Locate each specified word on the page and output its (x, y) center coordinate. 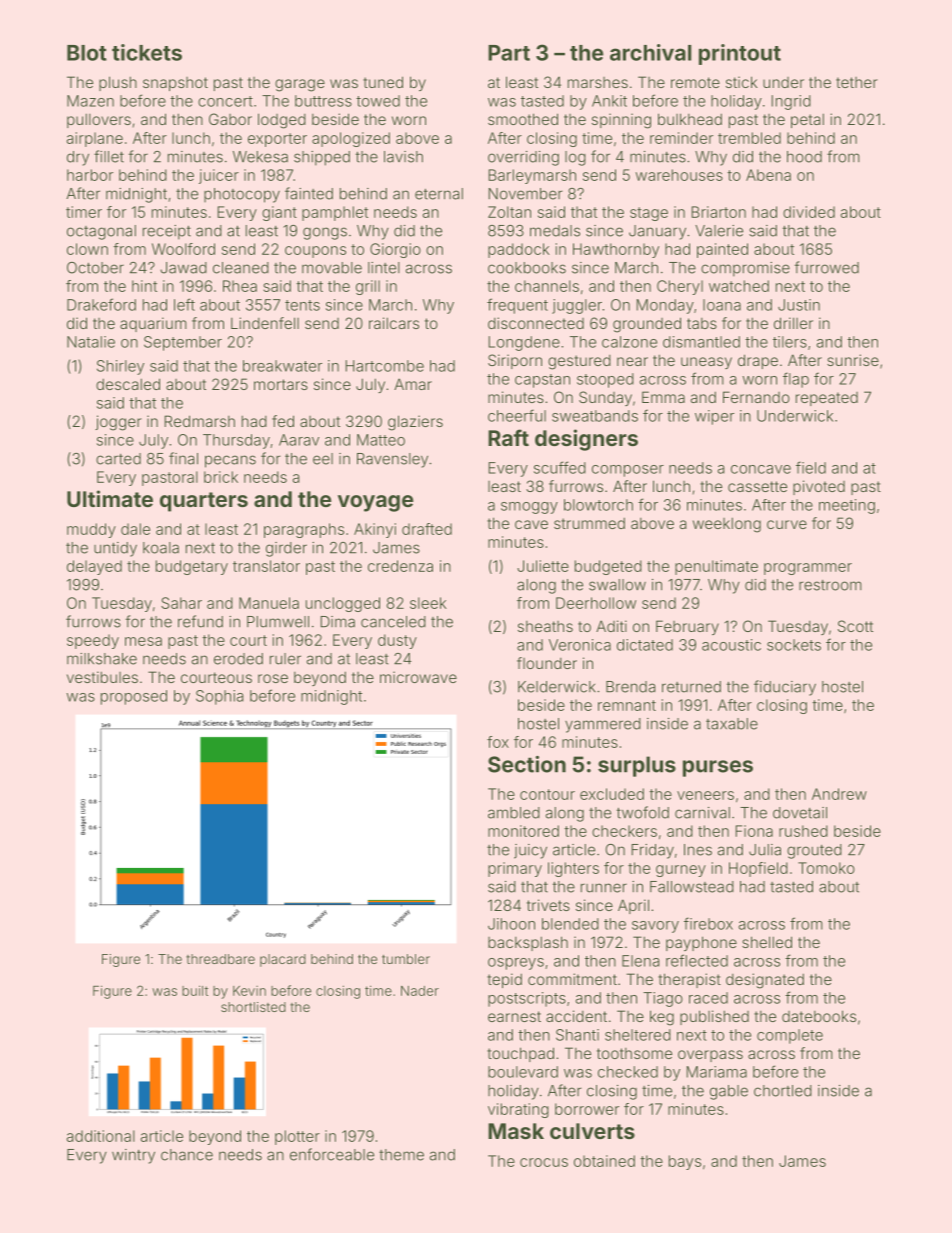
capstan (542, 381)
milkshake (102, 659)
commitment (572, 979)
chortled (783, 1091)
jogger (118, 423)
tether (857, 82)
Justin (799, 305)
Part (509, 53)
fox (498, 742)
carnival (702, 813)
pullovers (99, 120)
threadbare (220, 959)
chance (187, 1155)
